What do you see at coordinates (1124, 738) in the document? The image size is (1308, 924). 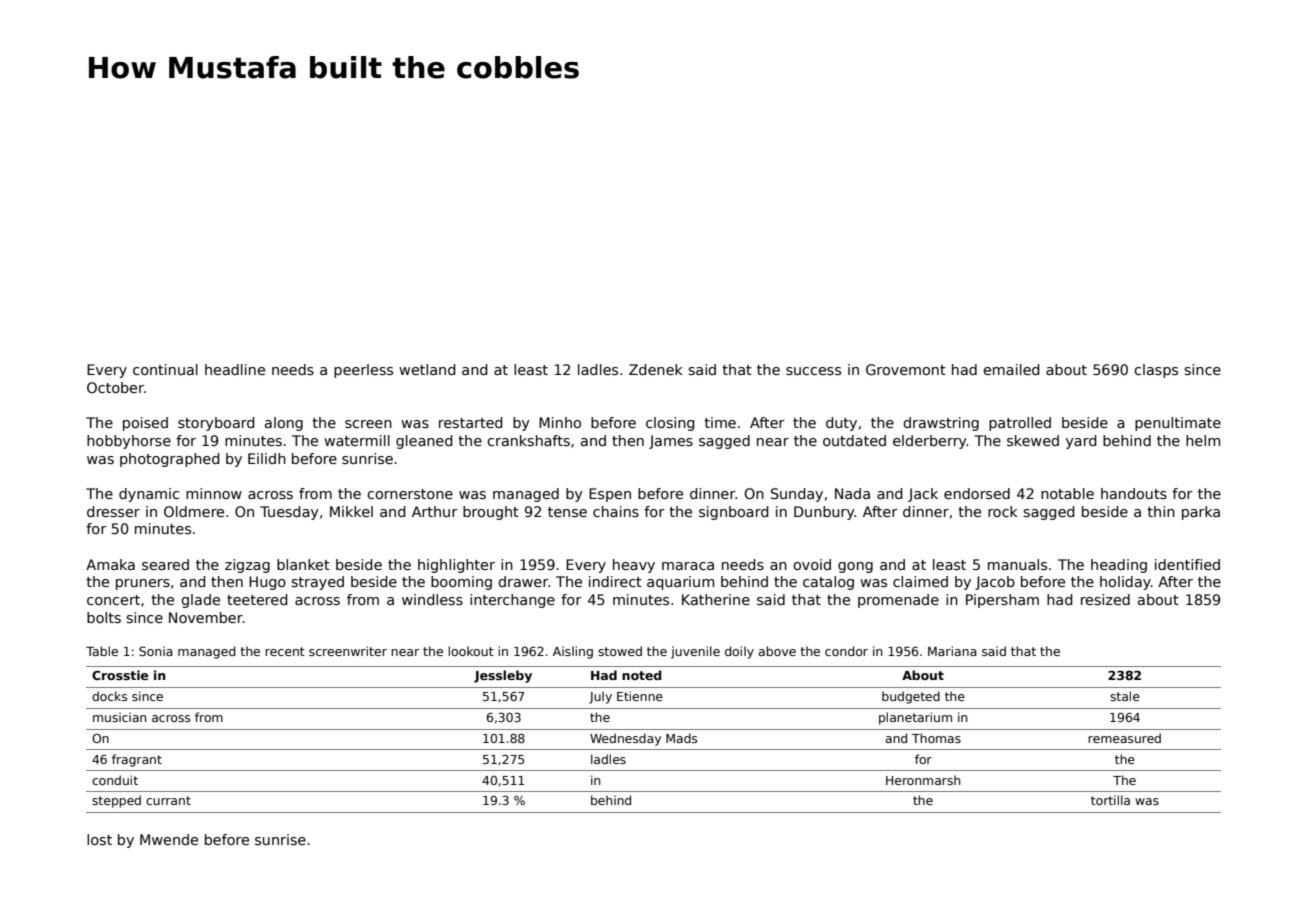 I see `remeasured` at bounding box center [1124, 738].
